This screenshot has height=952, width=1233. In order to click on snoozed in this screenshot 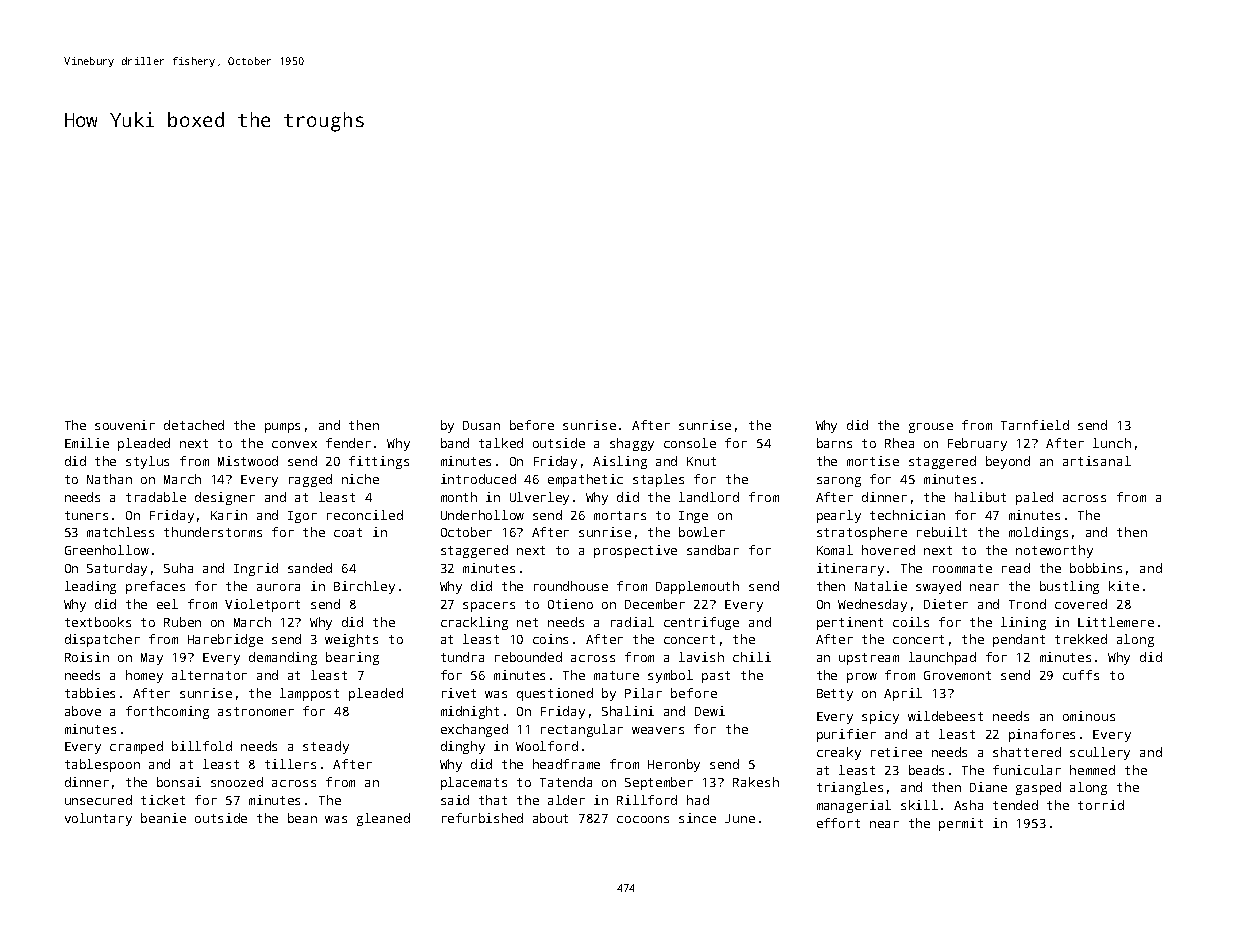, I will do `click(237, 782)`.
